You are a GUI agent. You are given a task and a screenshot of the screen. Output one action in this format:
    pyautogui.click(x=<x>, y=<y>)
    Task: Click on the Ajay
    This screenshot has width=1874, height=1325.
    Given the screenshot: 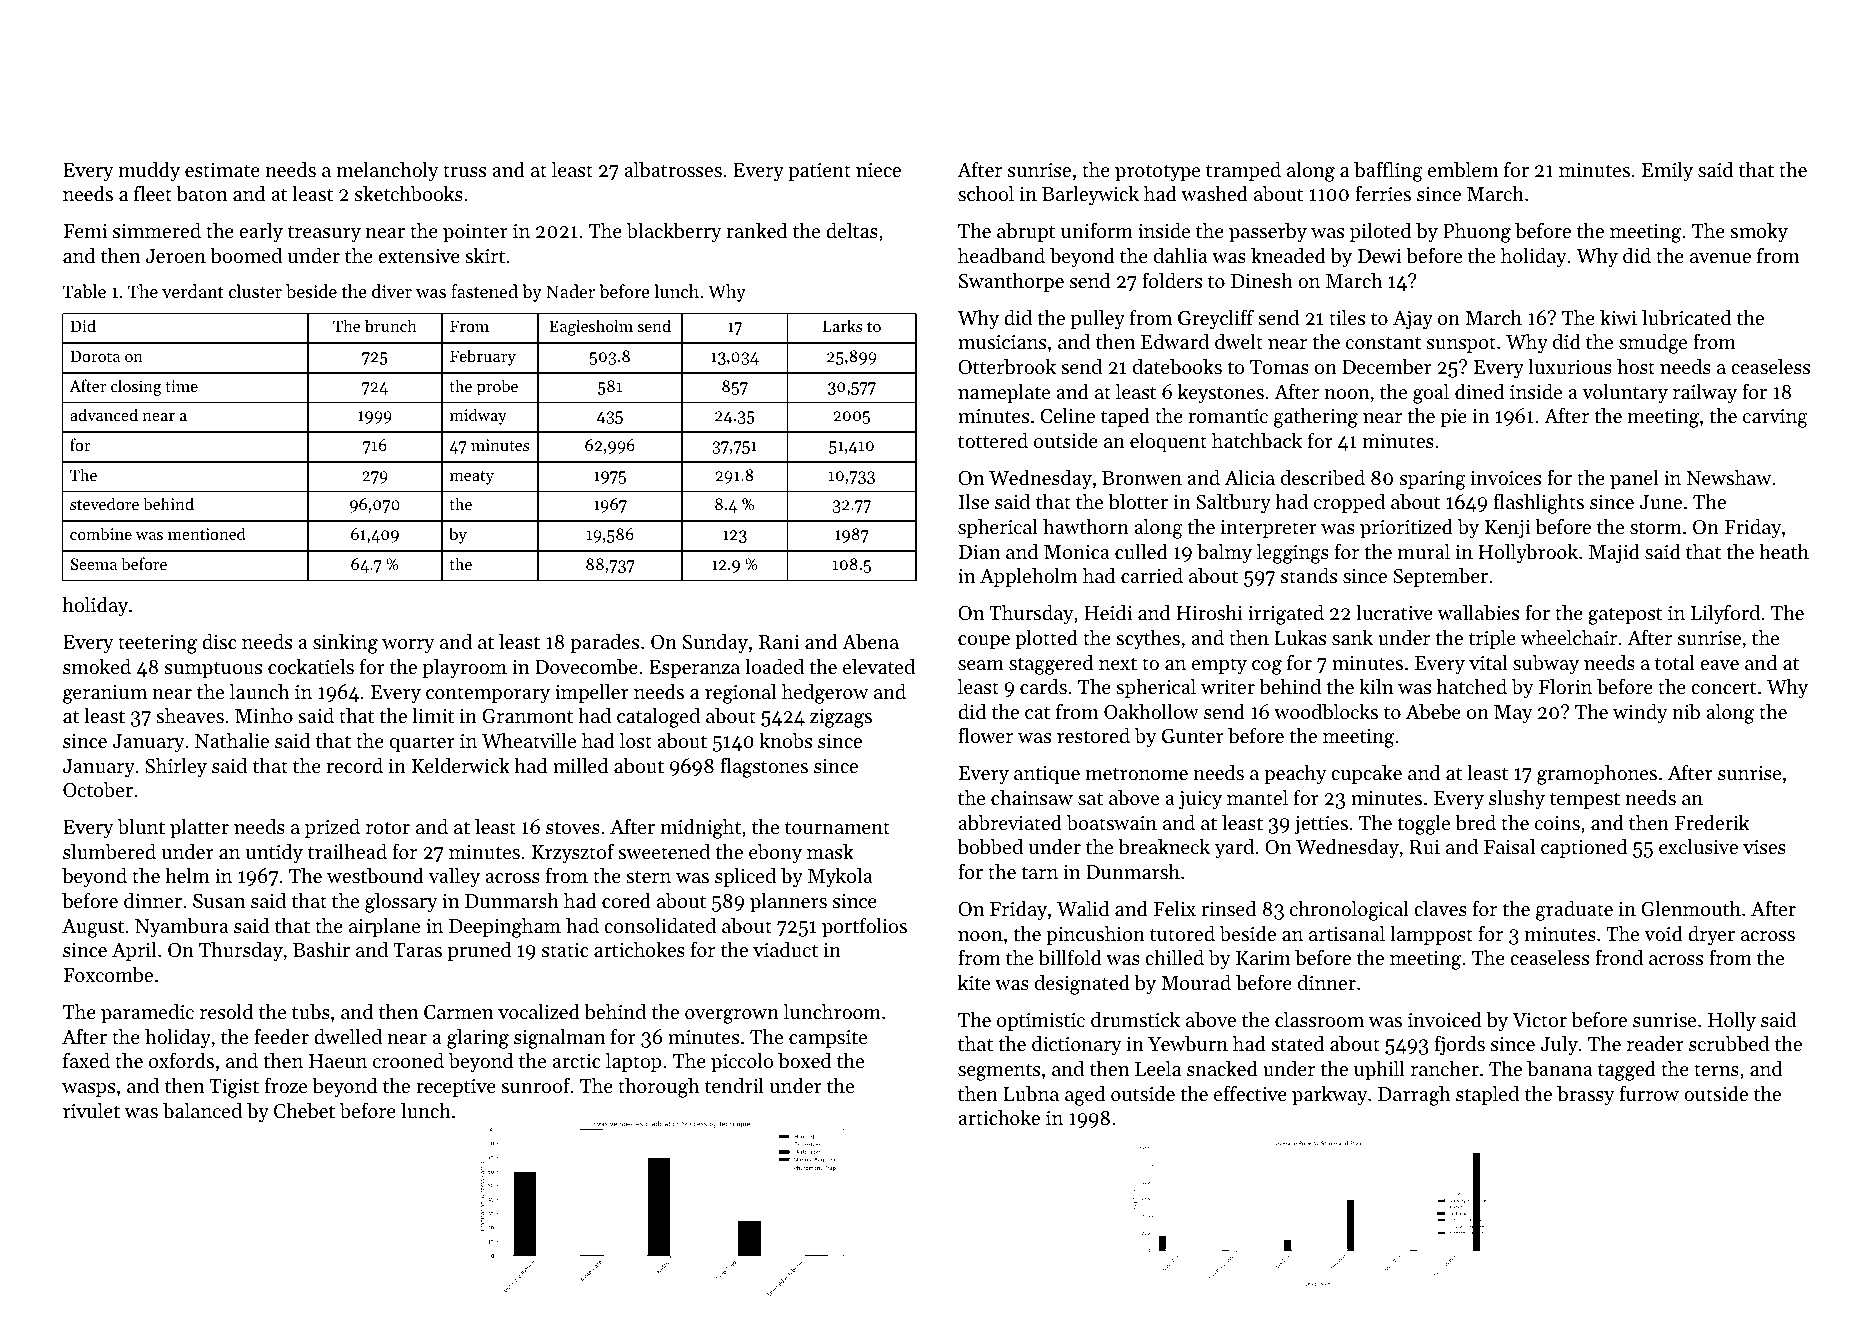 What is the action you would take?
    pyautogui.click(x=1413, y=320)
